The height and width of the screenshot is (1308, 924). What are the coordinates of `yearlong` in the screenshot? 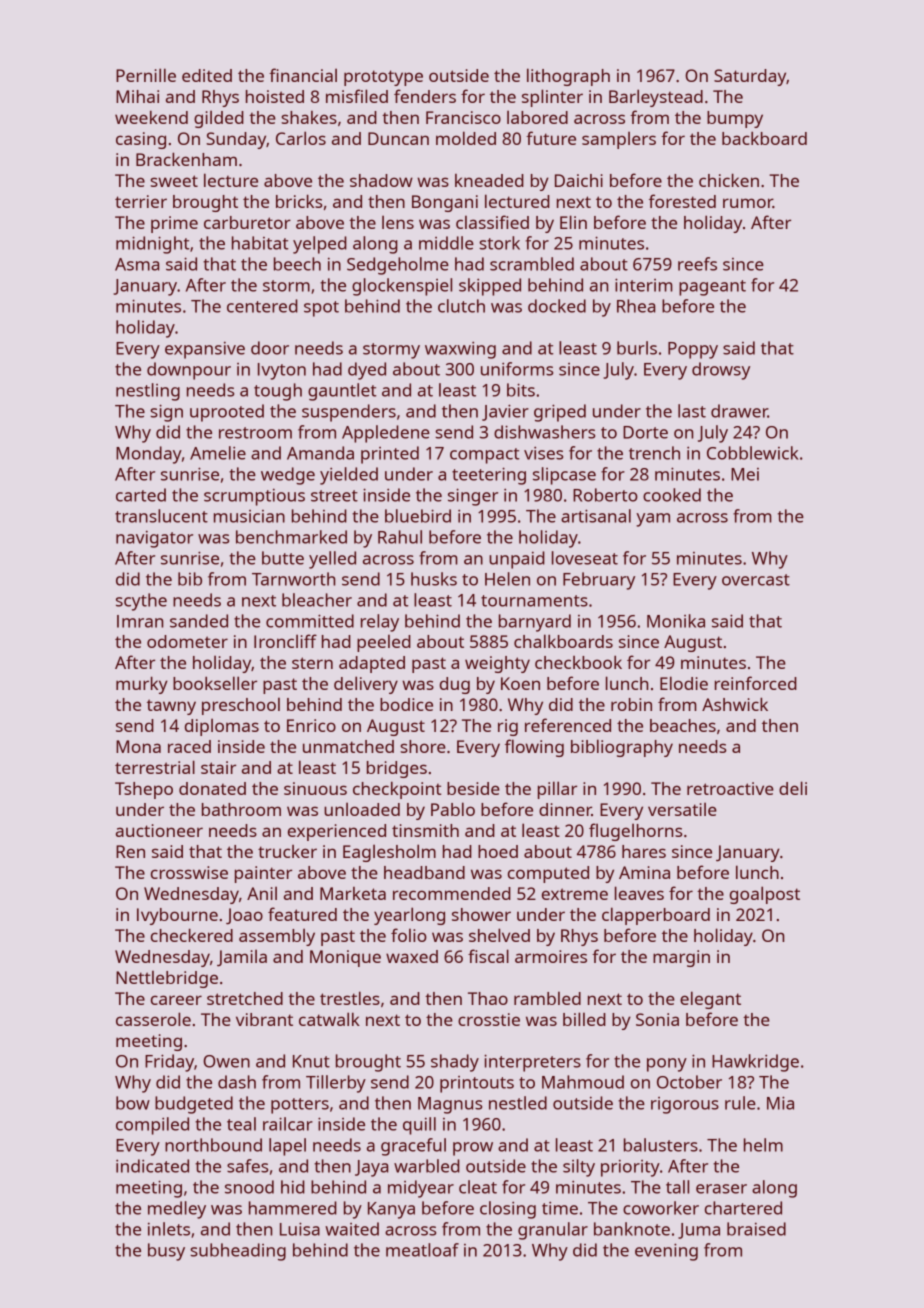 It's located at (409, 916).
